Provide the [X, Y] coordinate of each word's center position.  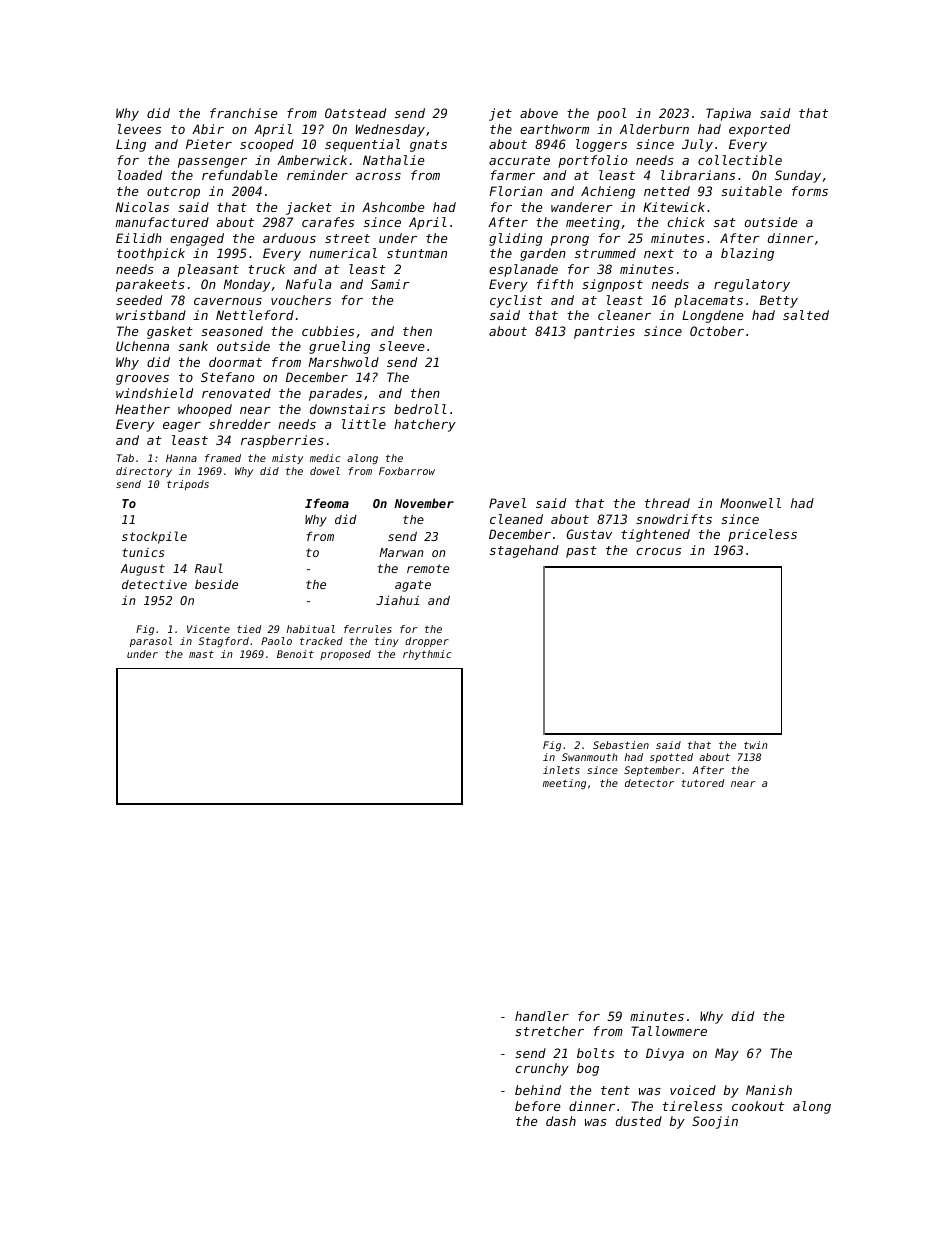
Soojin [715, 1122]
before [538, 1106]
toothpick [151, 254]
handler [542, 1016]
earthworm [554, 129]
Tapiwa [728, 114]
